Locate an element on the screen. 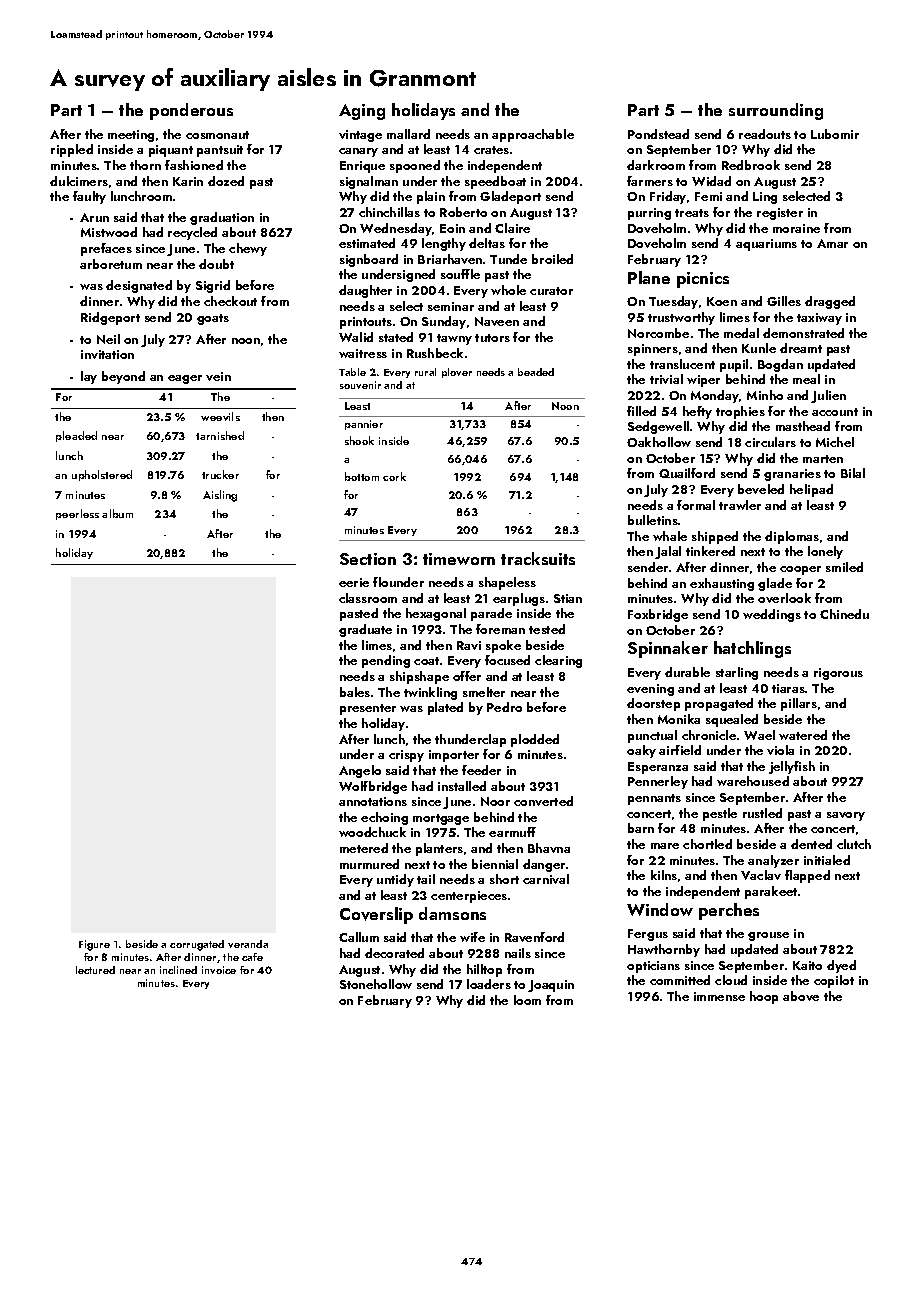 Image resolution: width=924 pixels, height=1308 pixels. register is located at coordinates (780, 214).
